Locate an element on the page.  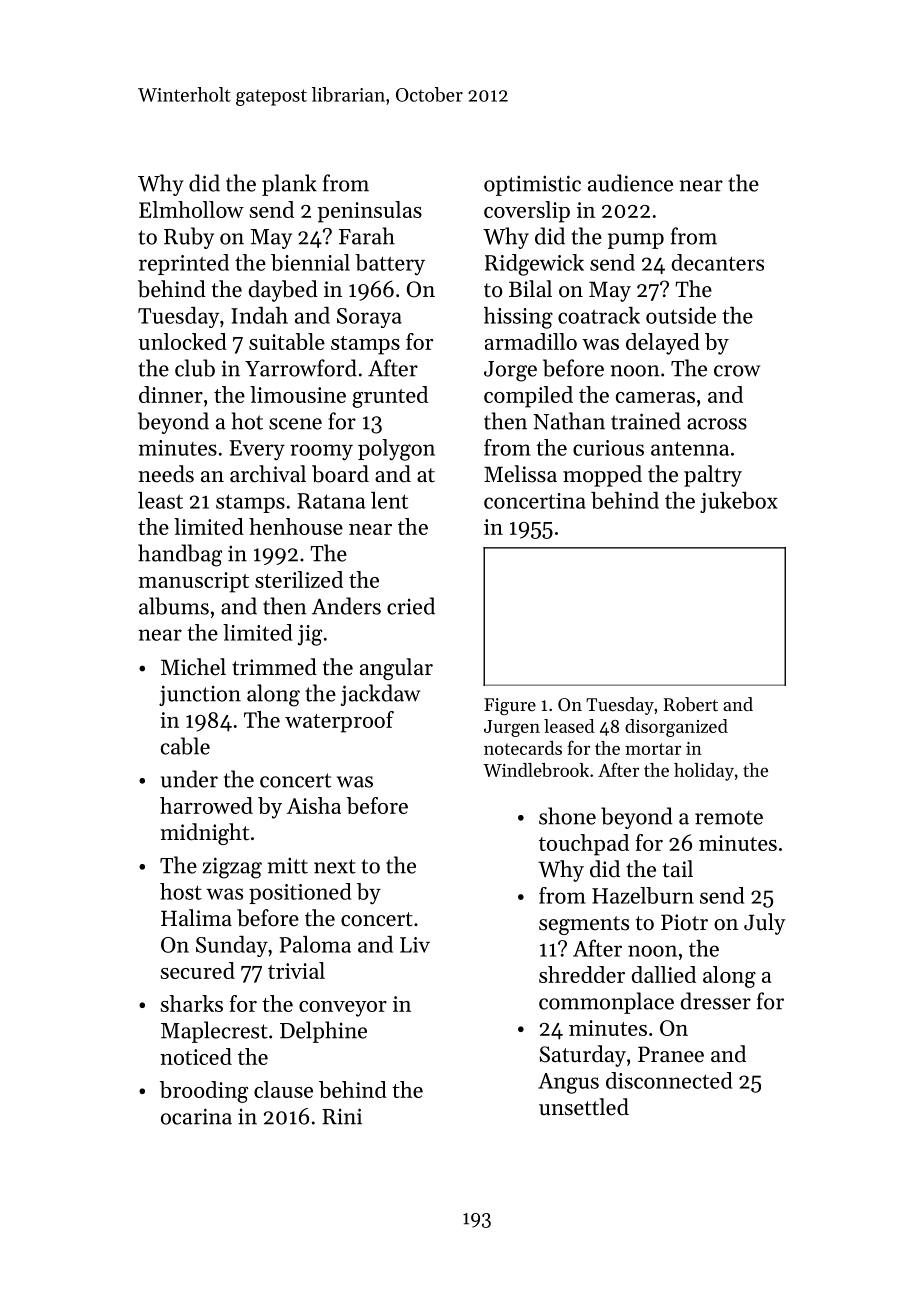
positioned is located at coordinates (300, 893).
